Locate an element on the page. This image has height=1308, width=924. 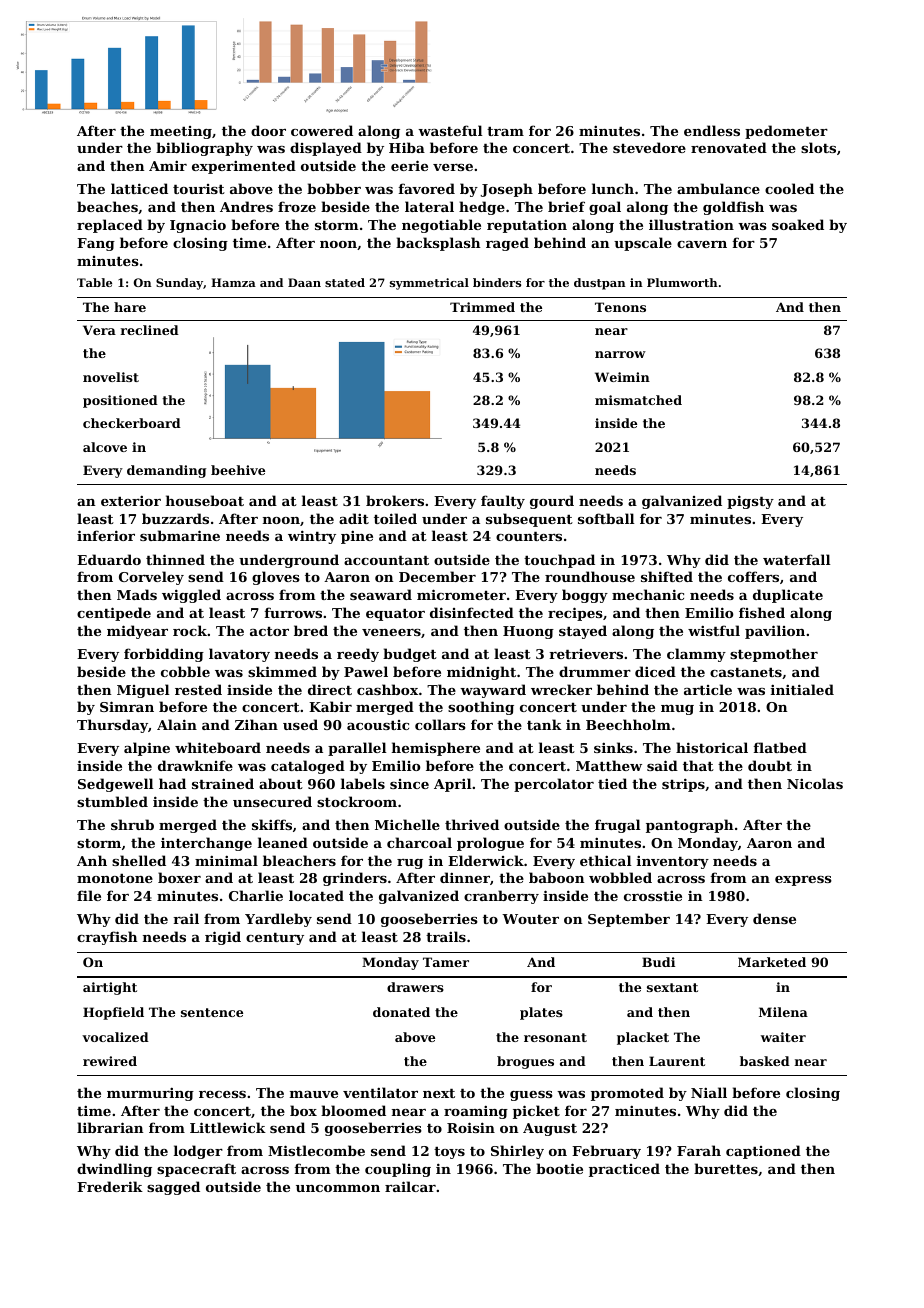
goldfish is located at coordinates (733, 208).
